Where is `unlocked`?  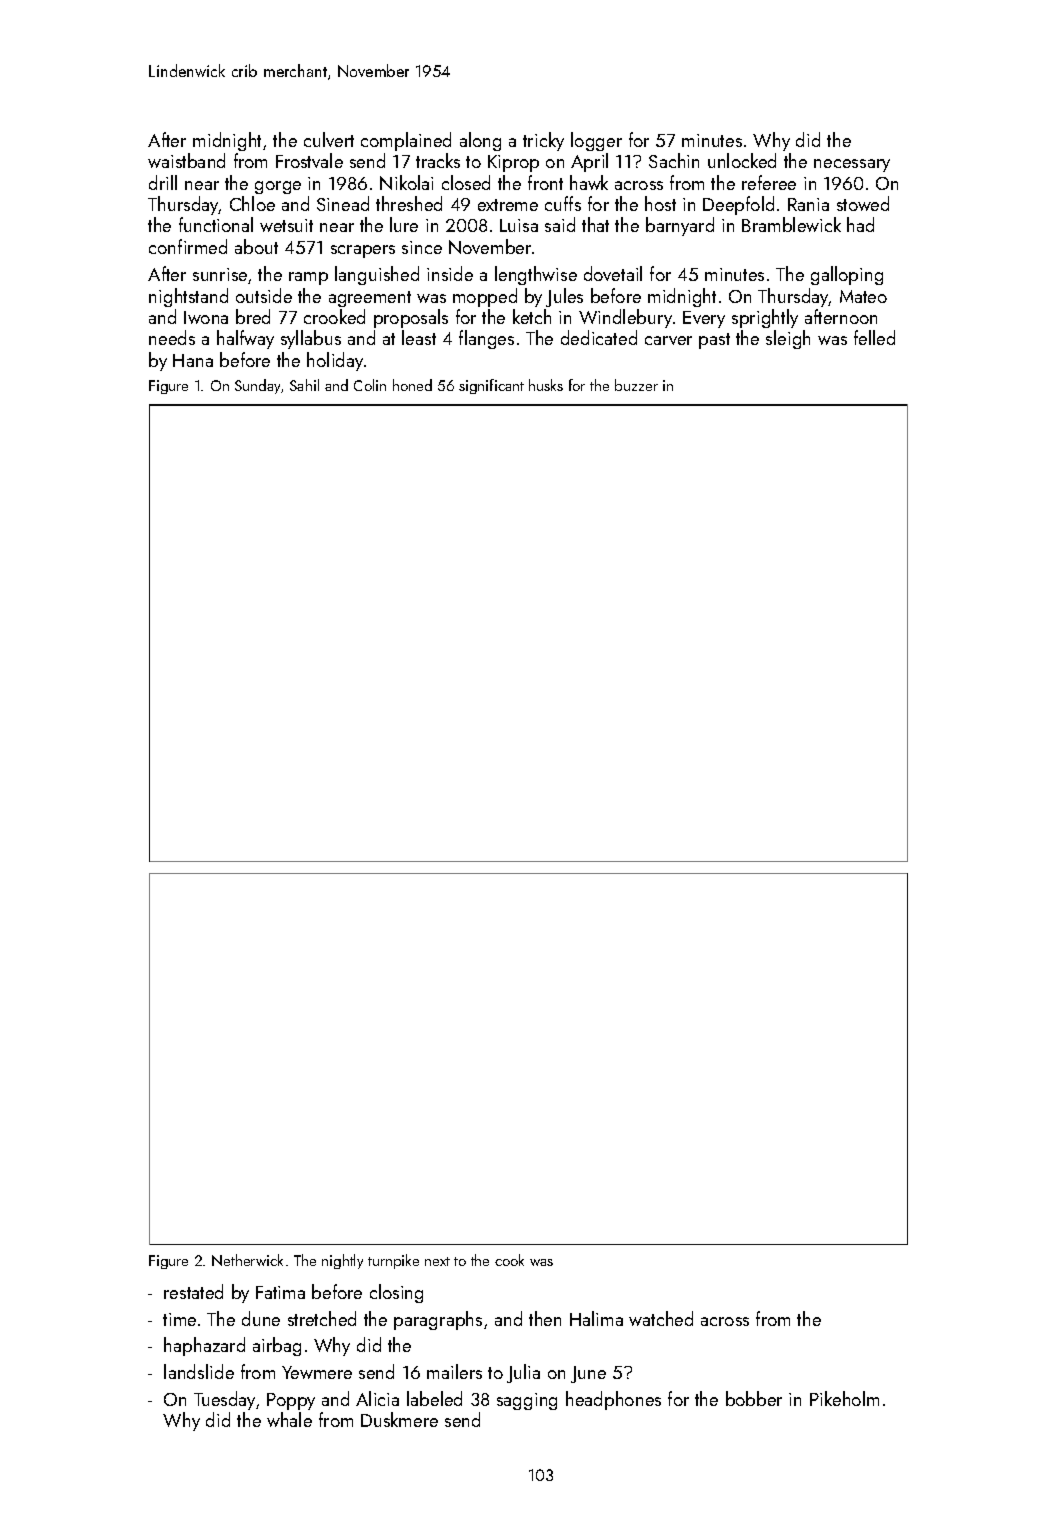
unlocked is located at coordinates (742, 160).
